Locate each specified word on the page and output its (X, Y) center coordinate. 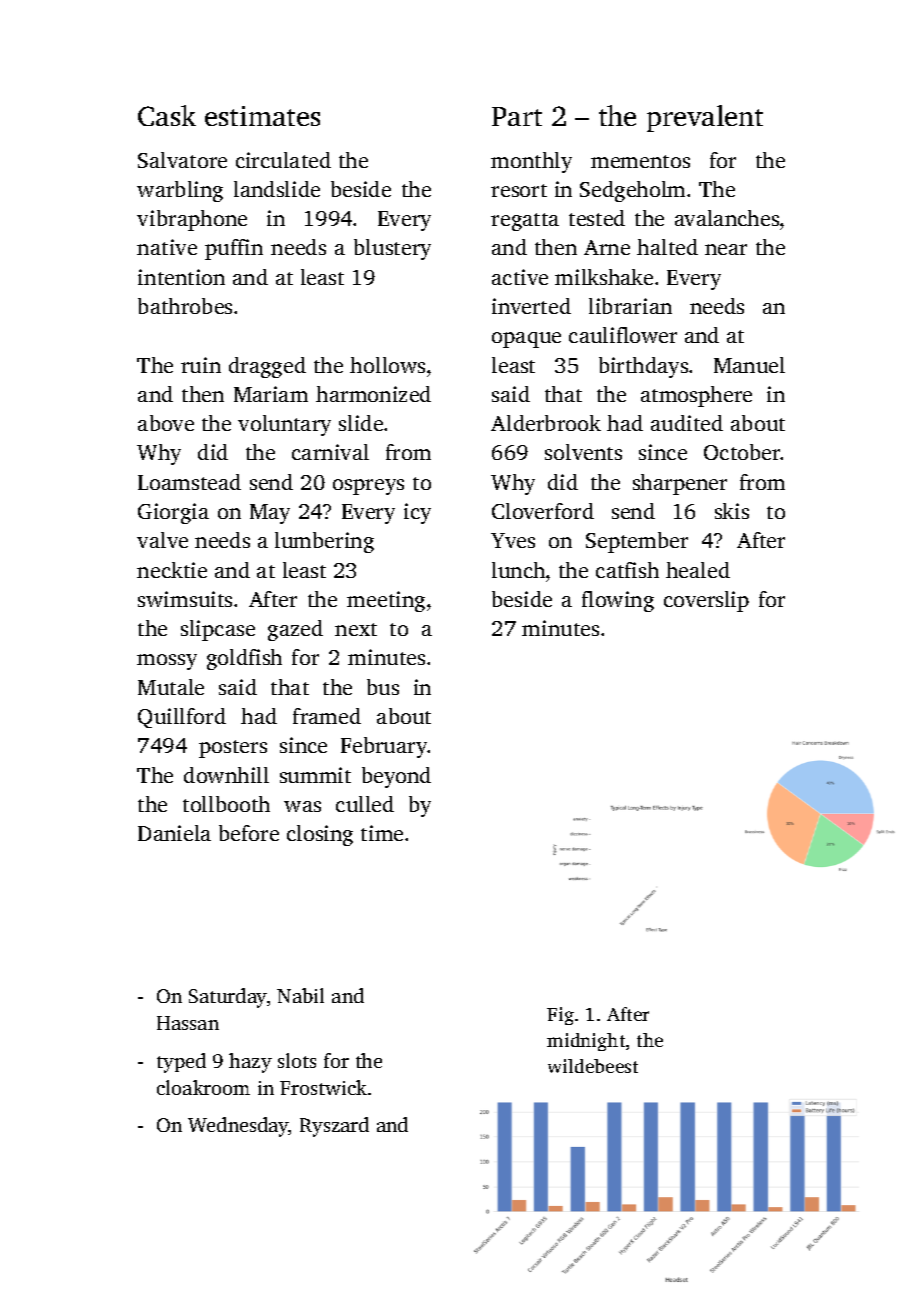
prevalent (705, 118)
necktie (172, 570)
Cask (167, 115)
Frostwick (323, 1087)
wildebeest (593, 1066)
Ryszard (334, 1127)
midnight (586, 1042)
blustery (392, 249)
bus (383, 687)
